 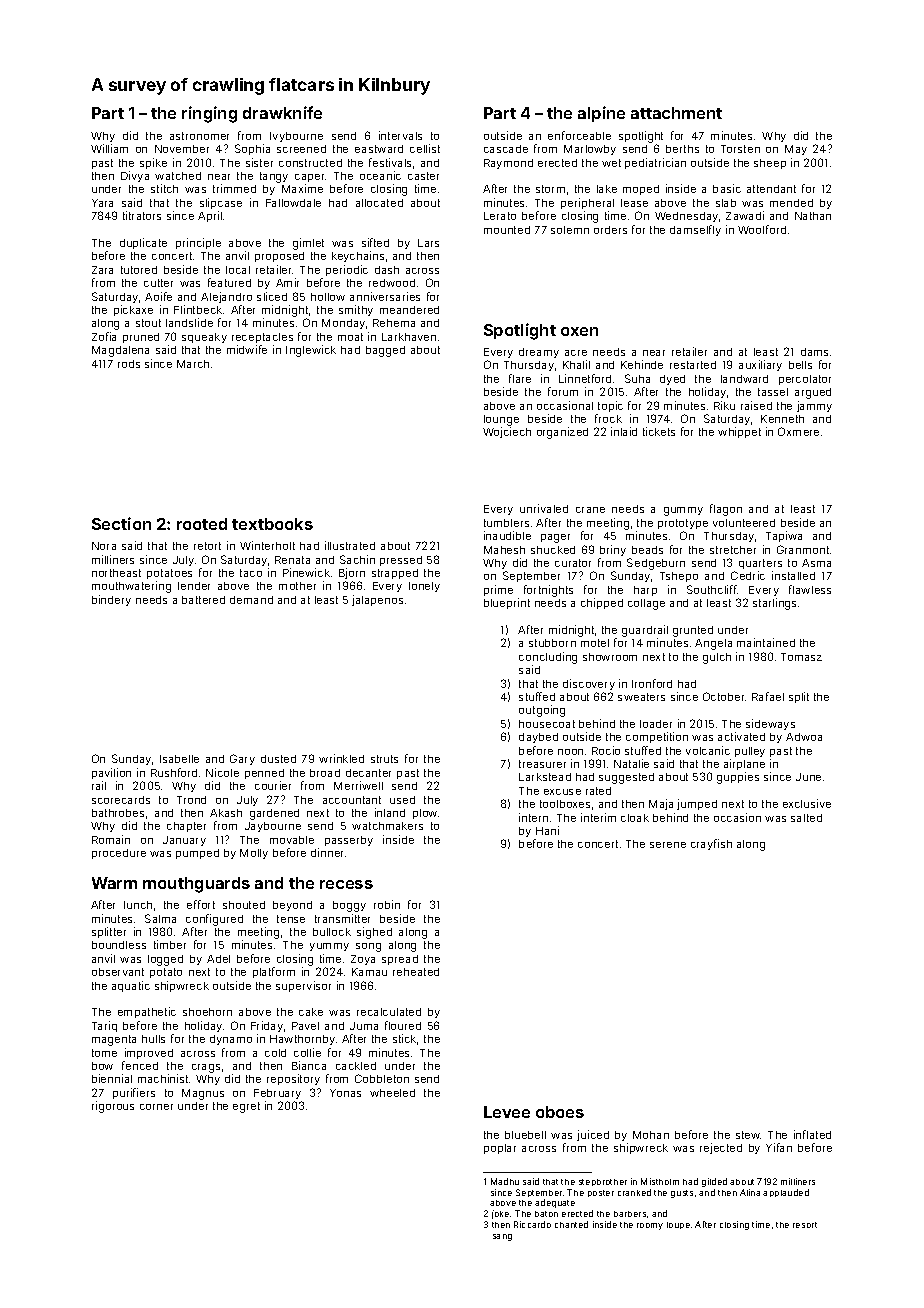 What do you see at coordinates (156, 1107) in the document?
I see `corner` at bounding box center [156, 1107].
